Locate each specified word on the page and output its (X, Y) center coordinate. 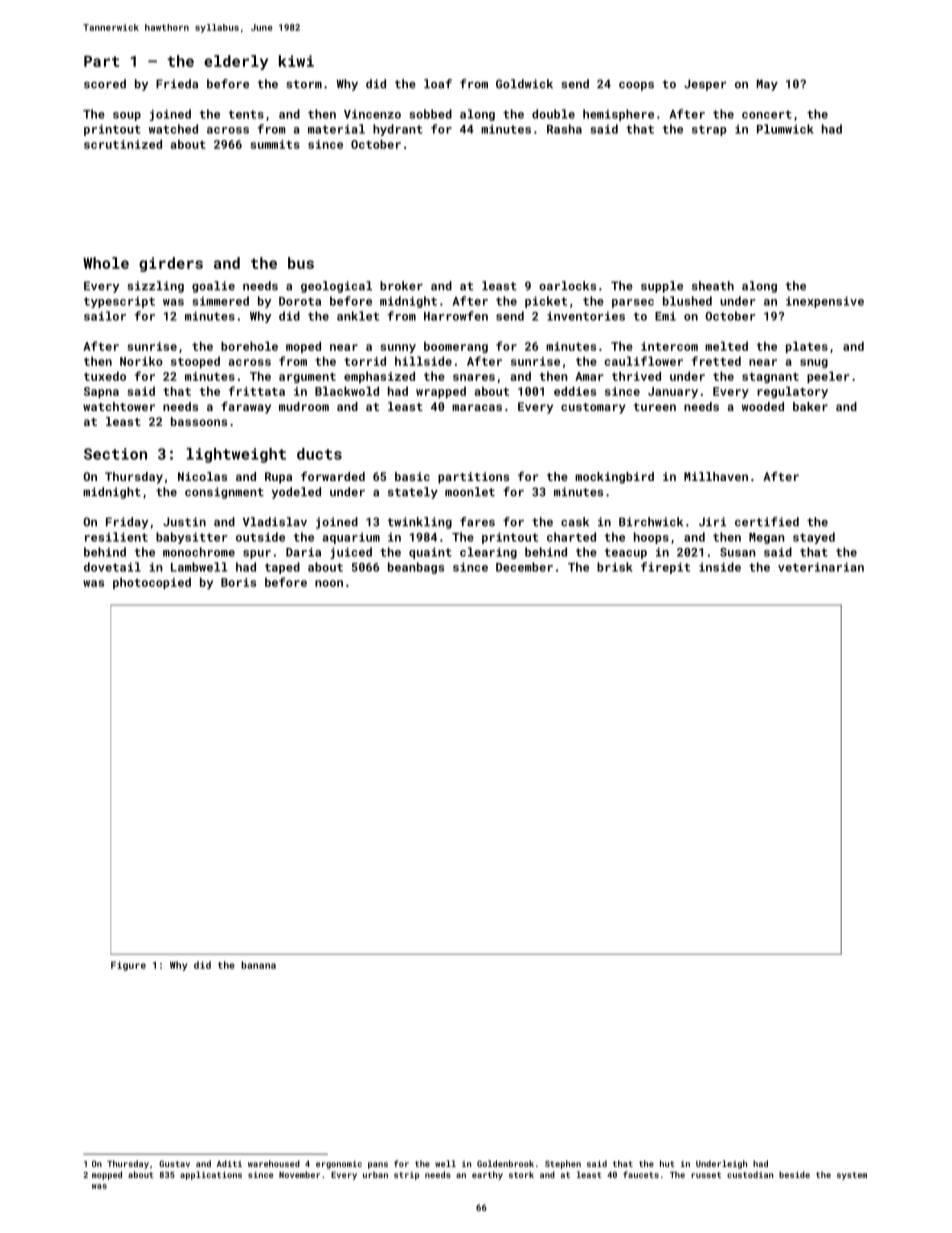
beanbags (416, 568)
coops (636, 86)
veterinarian (821, 567)
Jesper (705, 85)
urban (375, 1174)
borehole (249, 346)
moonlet (470, 492)
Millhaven (716, 476)
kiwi (296, 61)
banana (258, 965)
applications (211, 1175)
